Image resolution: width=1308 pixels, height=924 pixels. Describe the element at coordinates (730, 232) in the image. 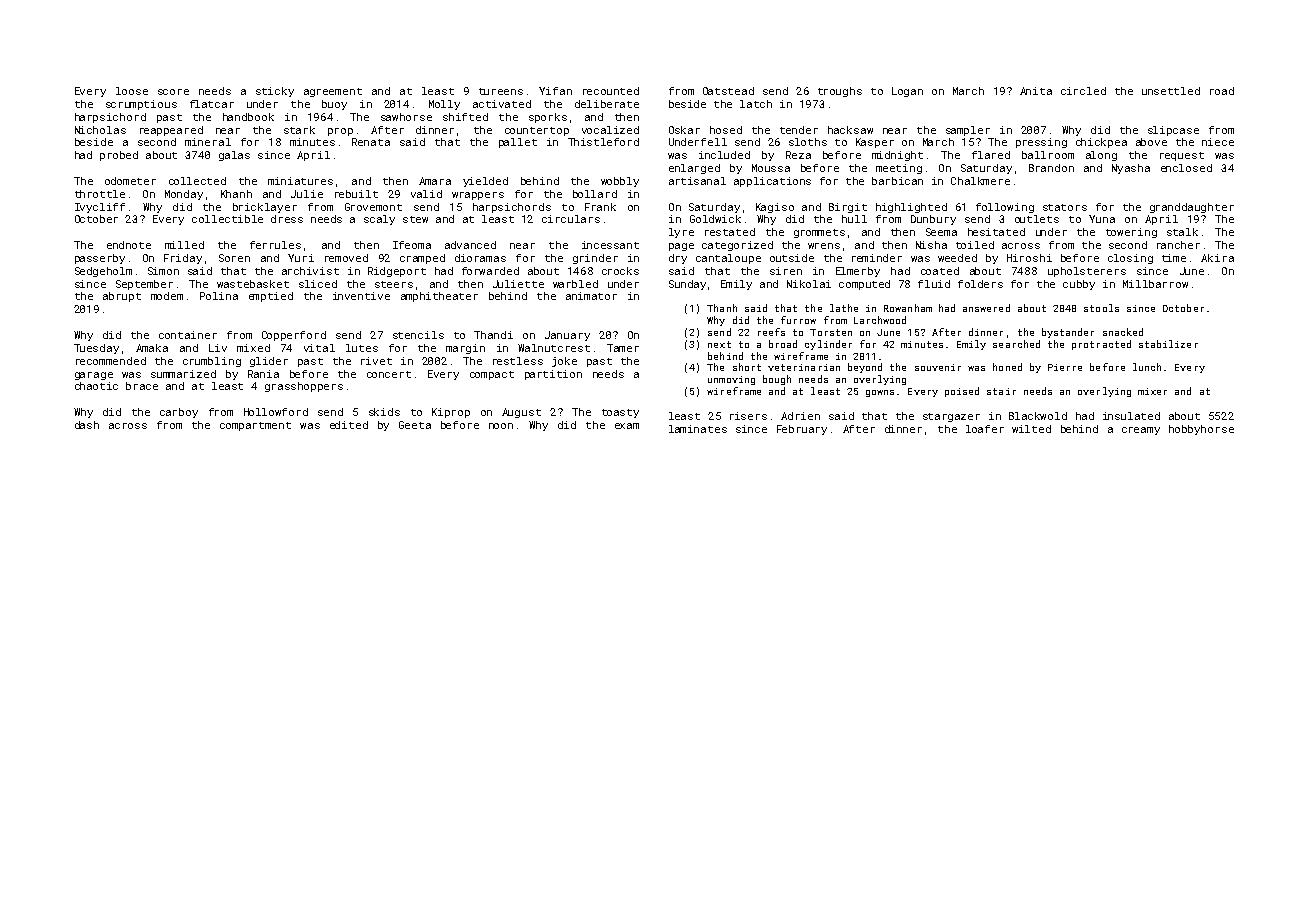

I see `restated` at that location.
